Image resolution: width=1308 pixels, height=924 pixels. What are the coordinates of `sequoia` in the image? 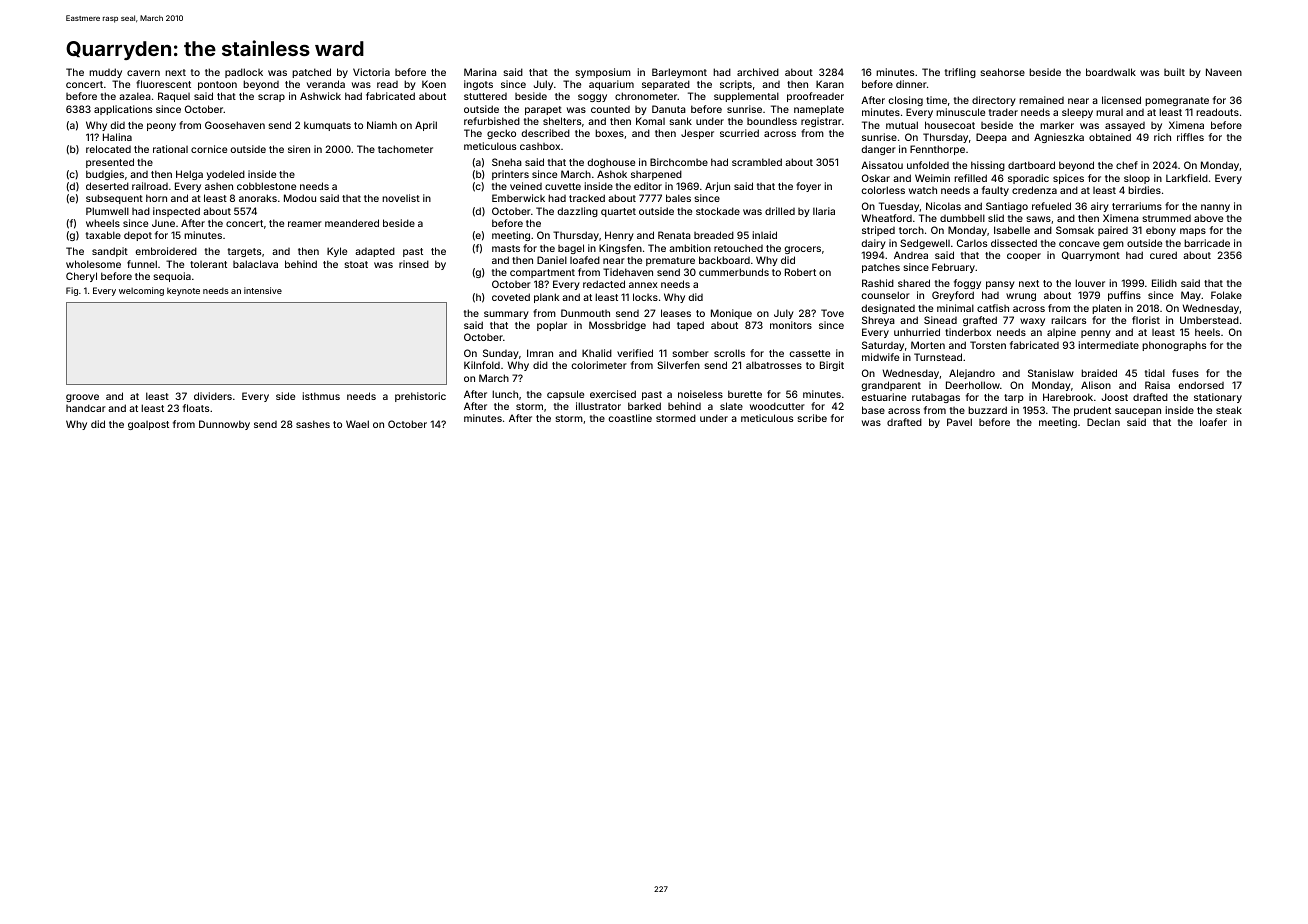 It's located at (172, 277).
